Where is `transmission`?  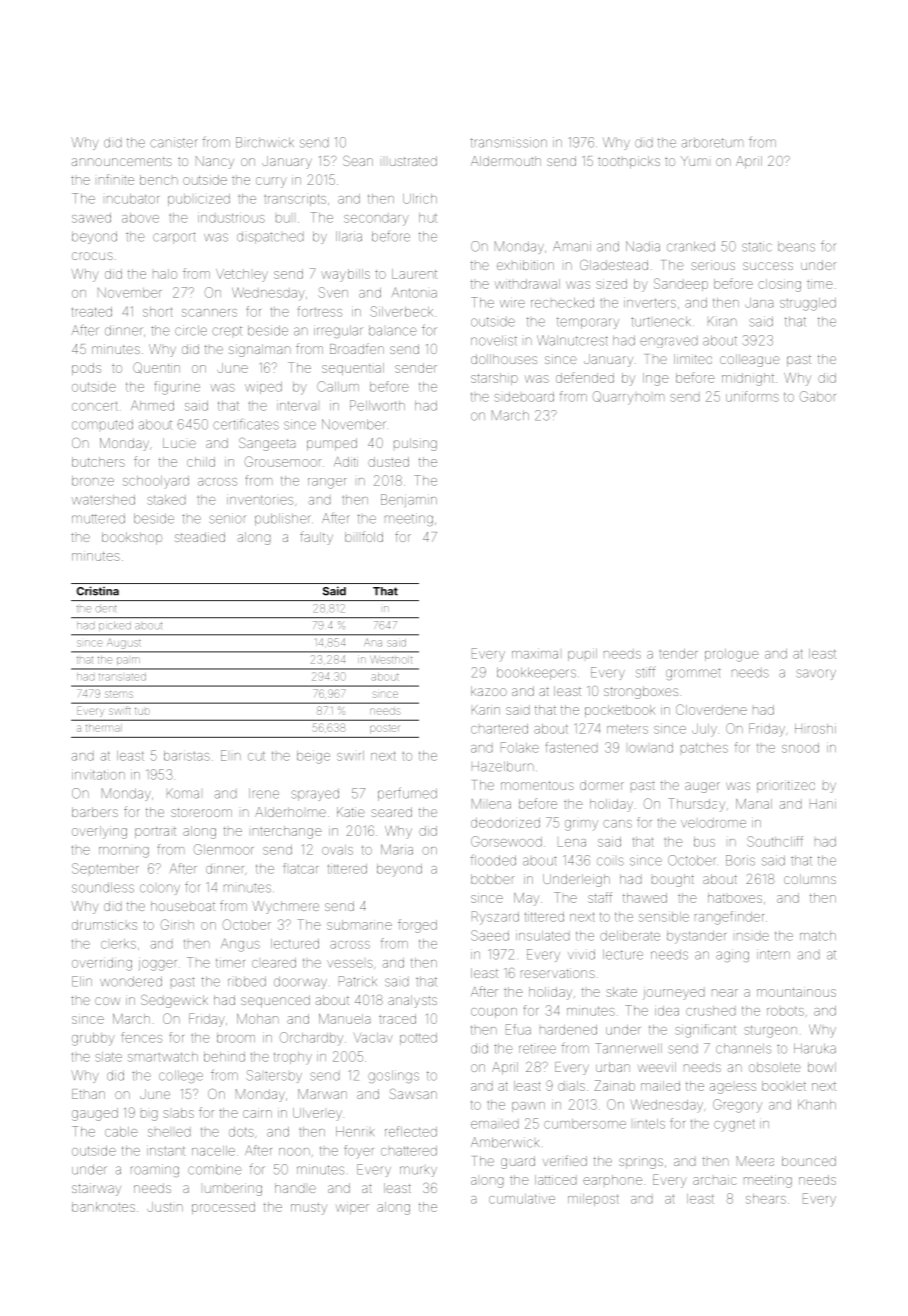 transmission is located at coordinates (509, 142).
